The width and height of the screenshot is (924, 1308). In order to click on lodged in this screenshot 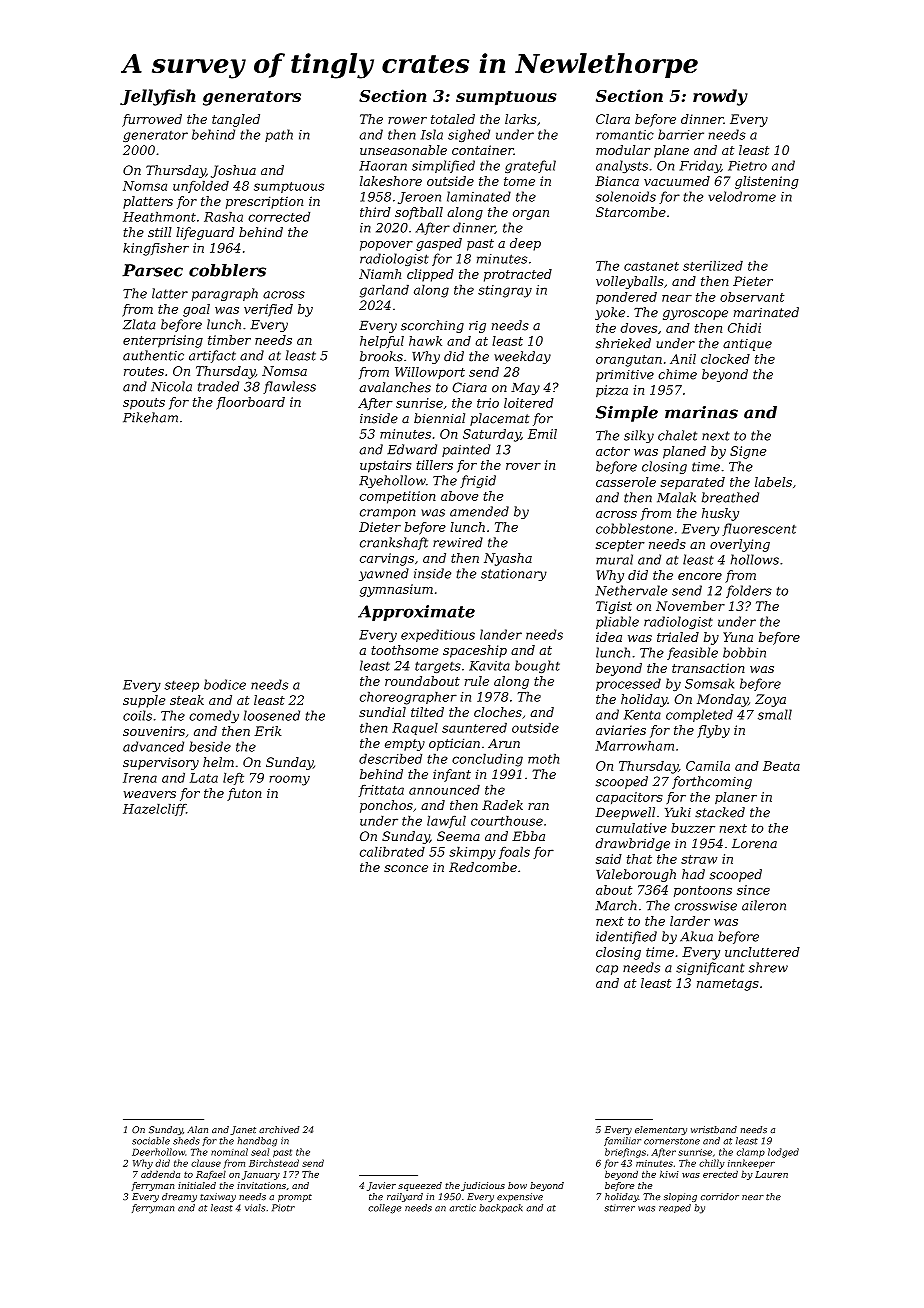, I will do `click(783, 1153)`.
